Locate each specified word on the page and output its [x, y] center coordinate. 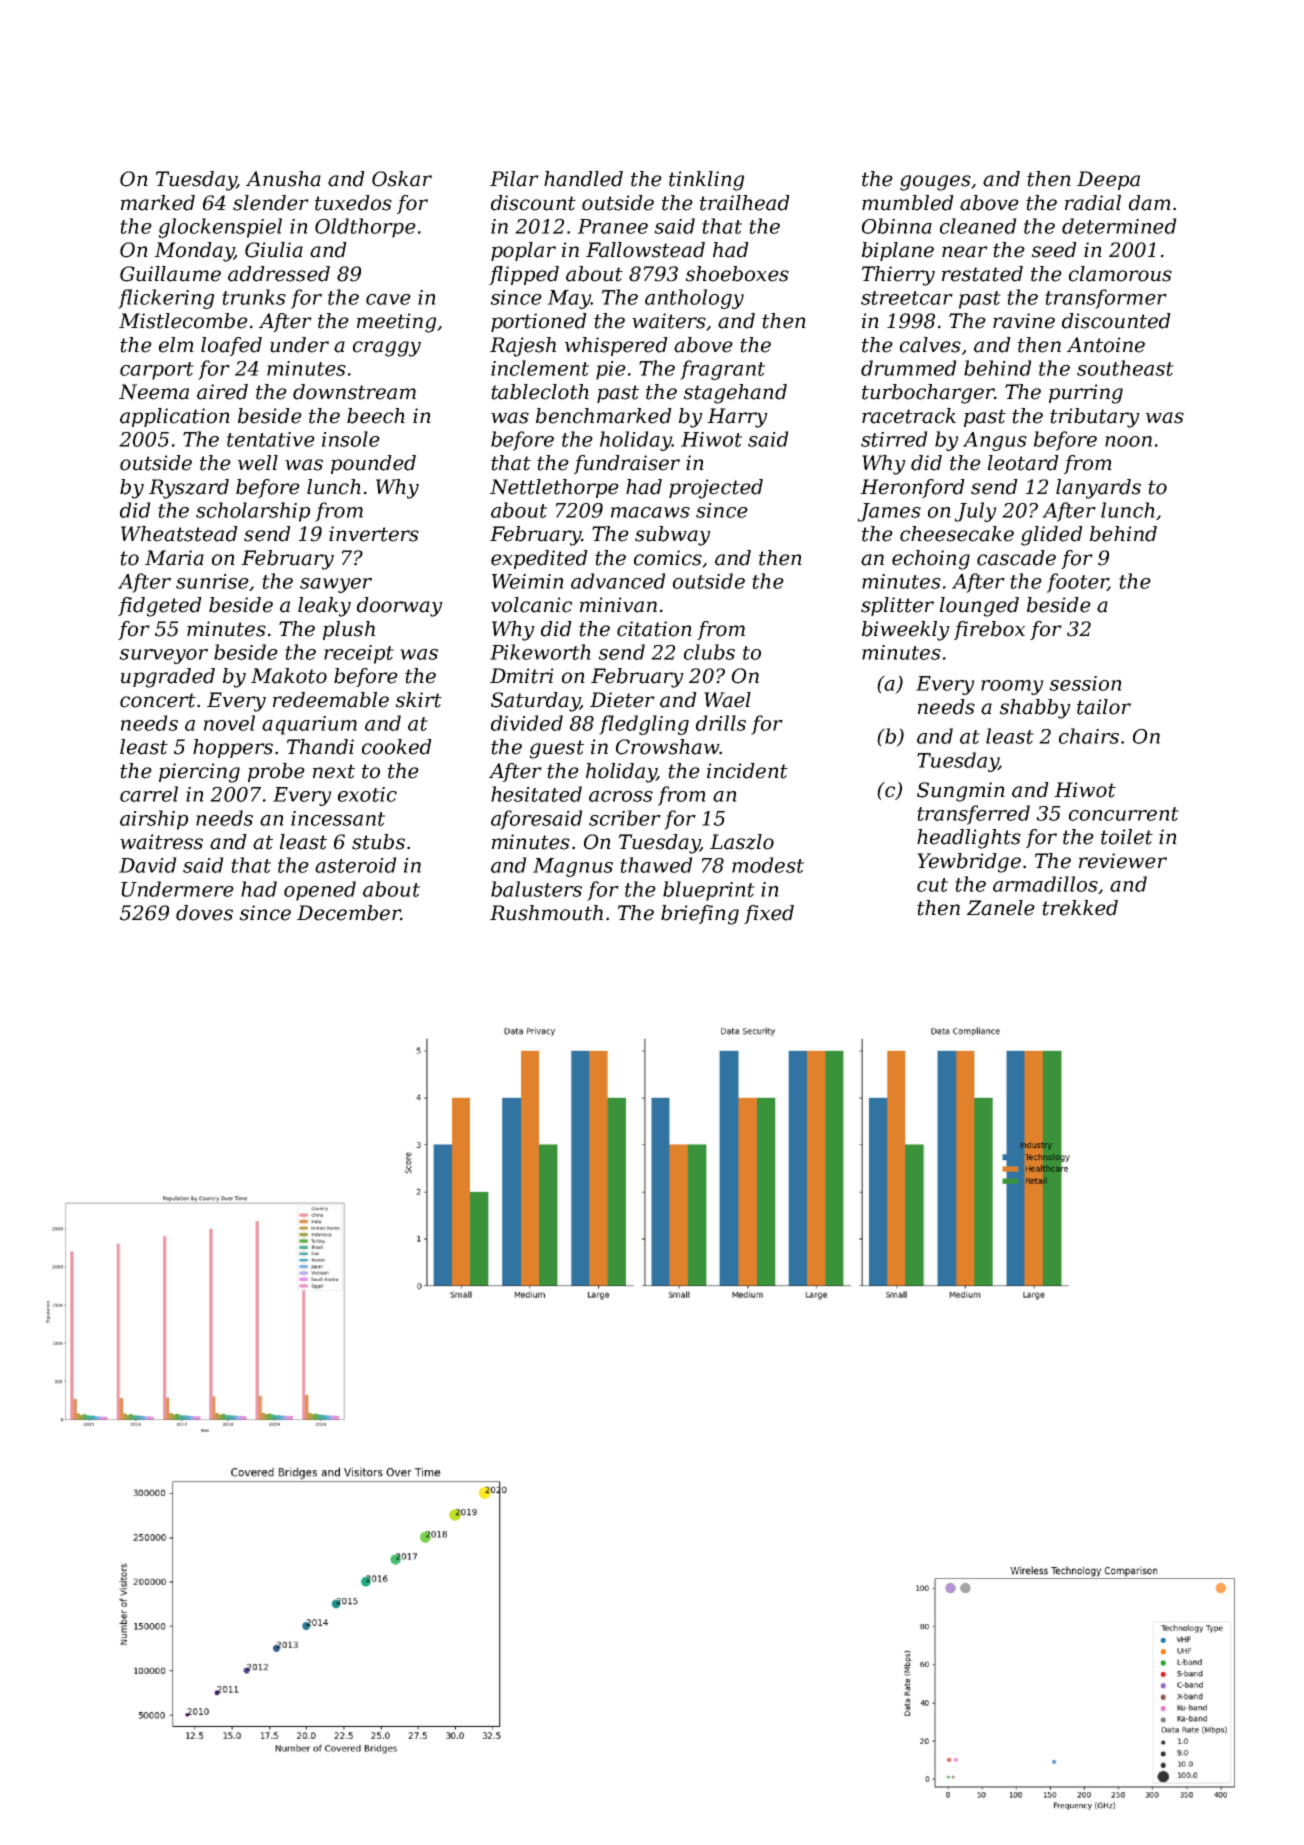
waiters [669, 321]
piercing [199, 773]
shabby [1035, 709]
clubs [709, 652]
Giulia [274, 250]
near [965, 252]
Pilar [514, 179]
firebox [989, 630]
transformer [1106, 299]
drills [721, 723]
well [258, 463]
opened [320, 891]
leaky [324, 607]
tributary [1095, 418]
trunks [254, 297]
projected [716, 489]
